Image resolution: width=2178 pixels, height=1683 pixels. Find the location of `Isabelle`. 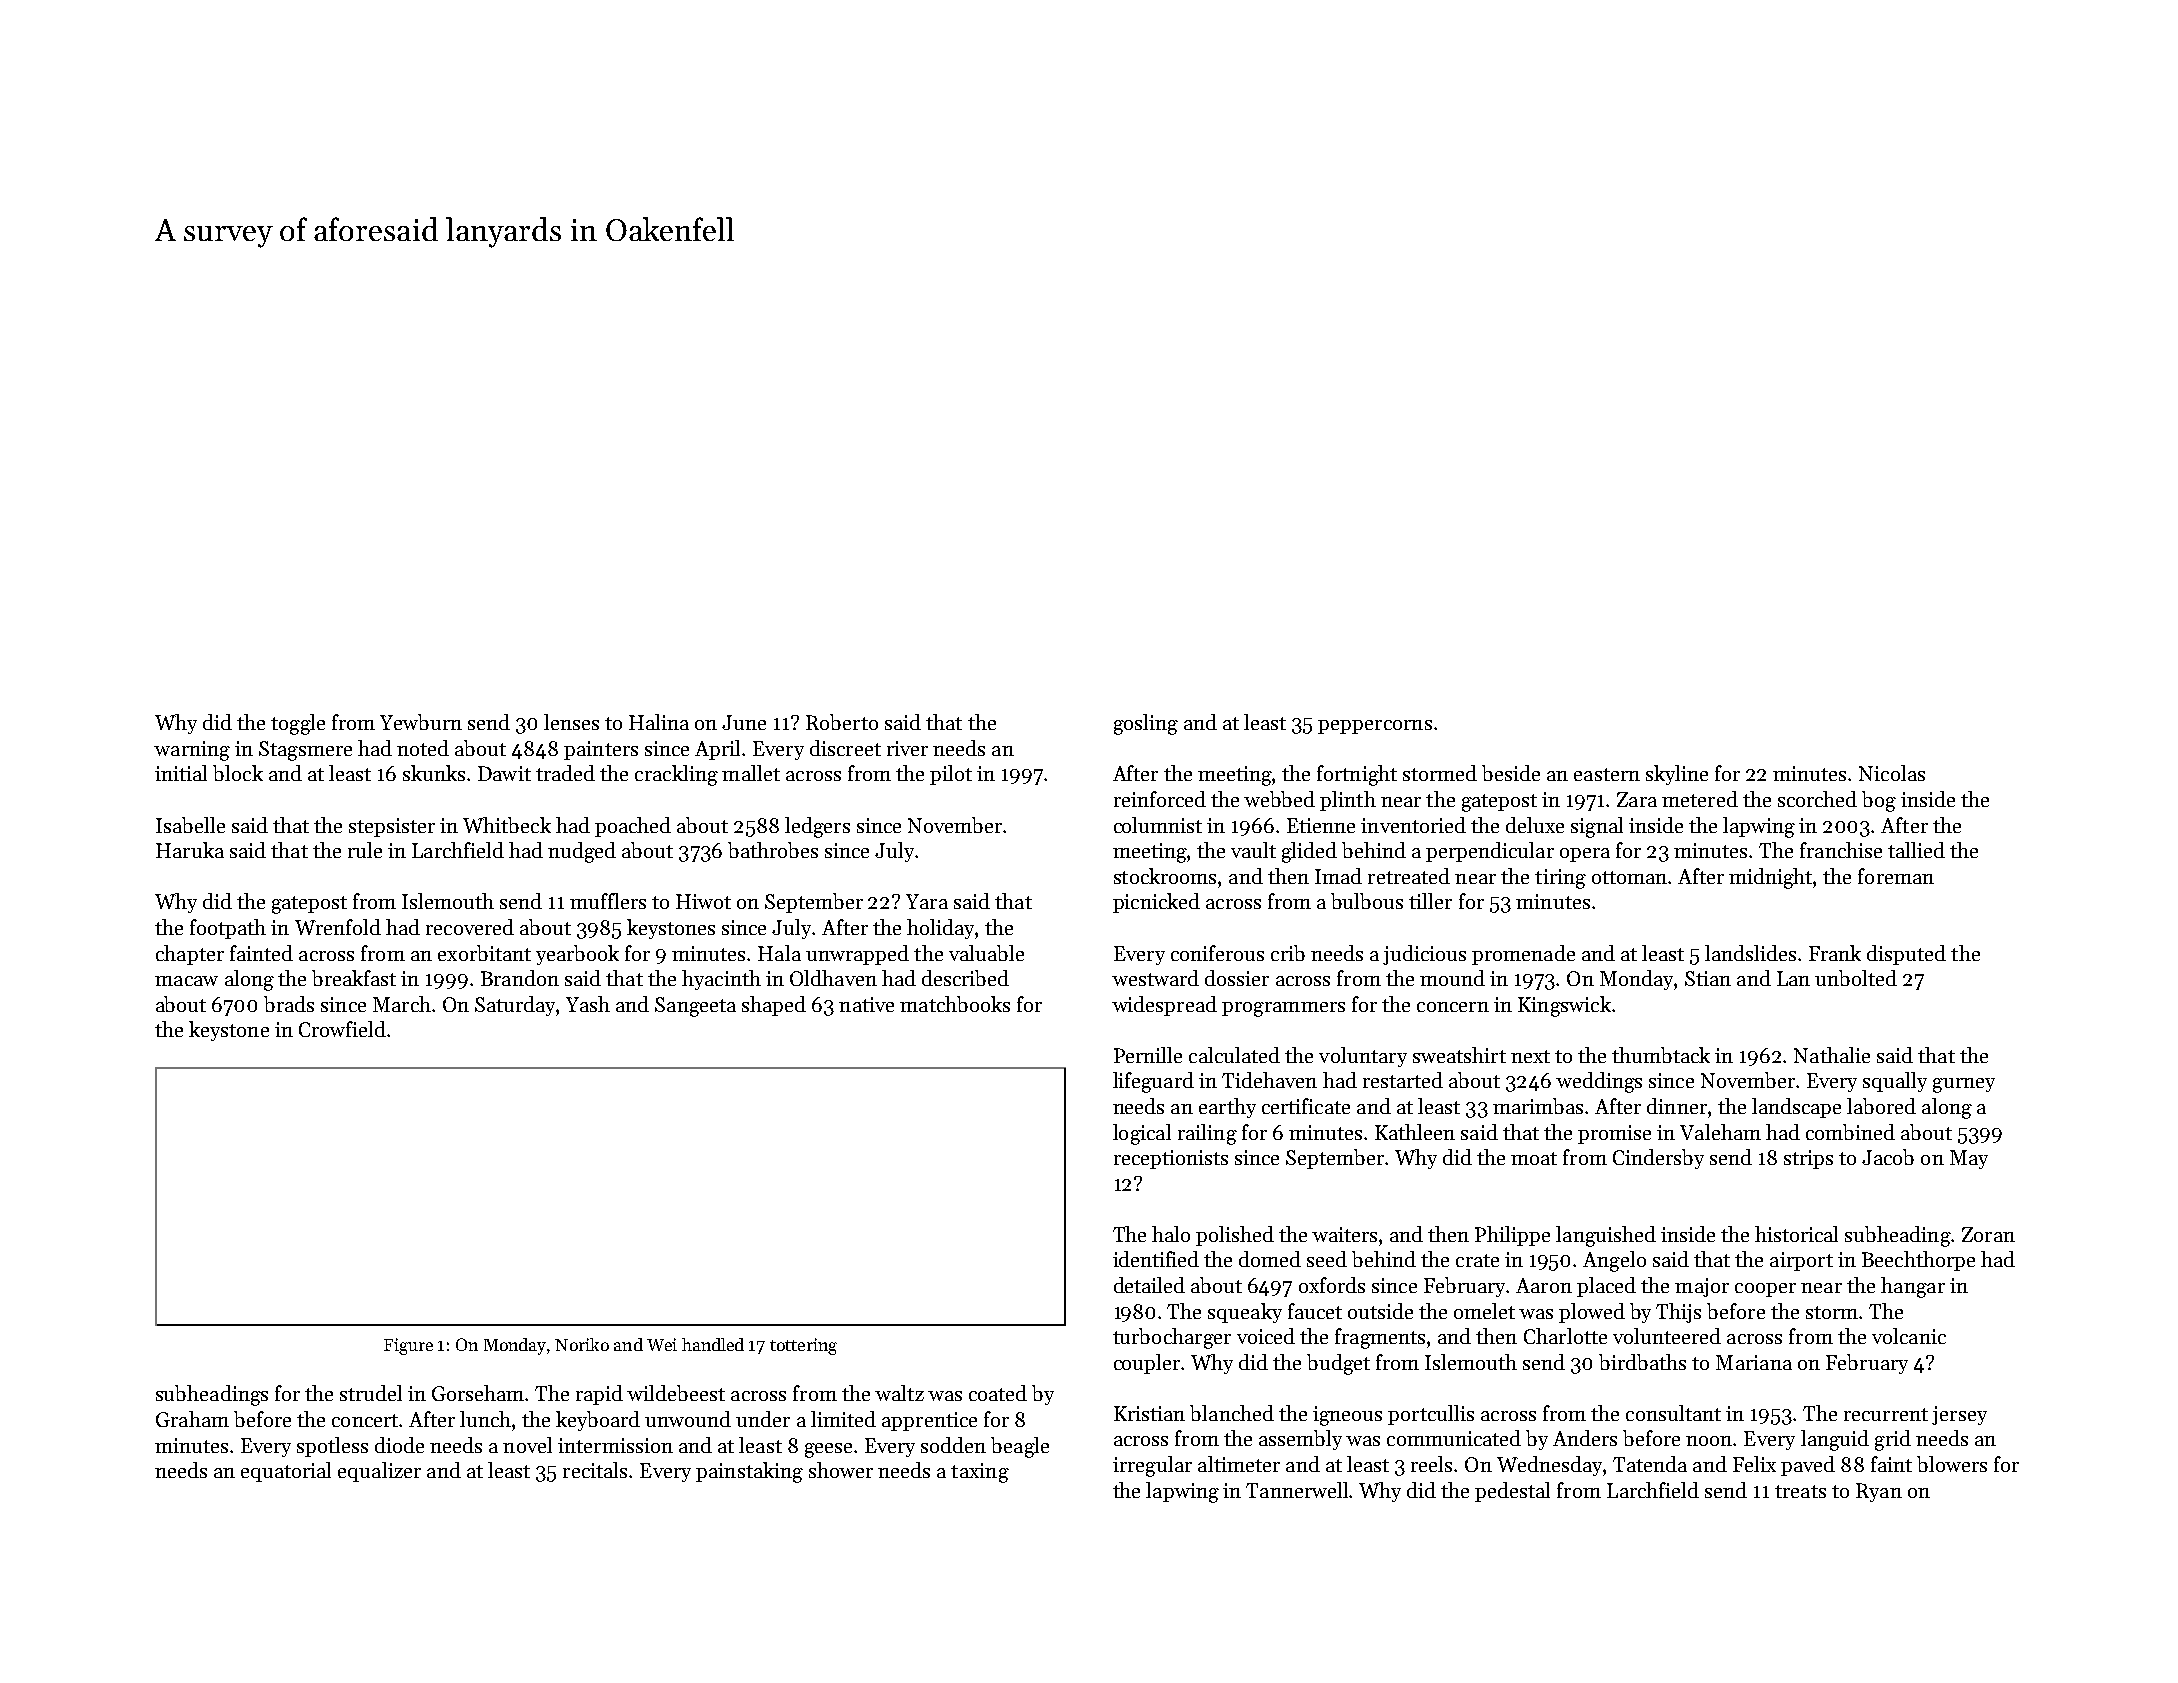

Isabelle is located at coordinates (190, 825).
